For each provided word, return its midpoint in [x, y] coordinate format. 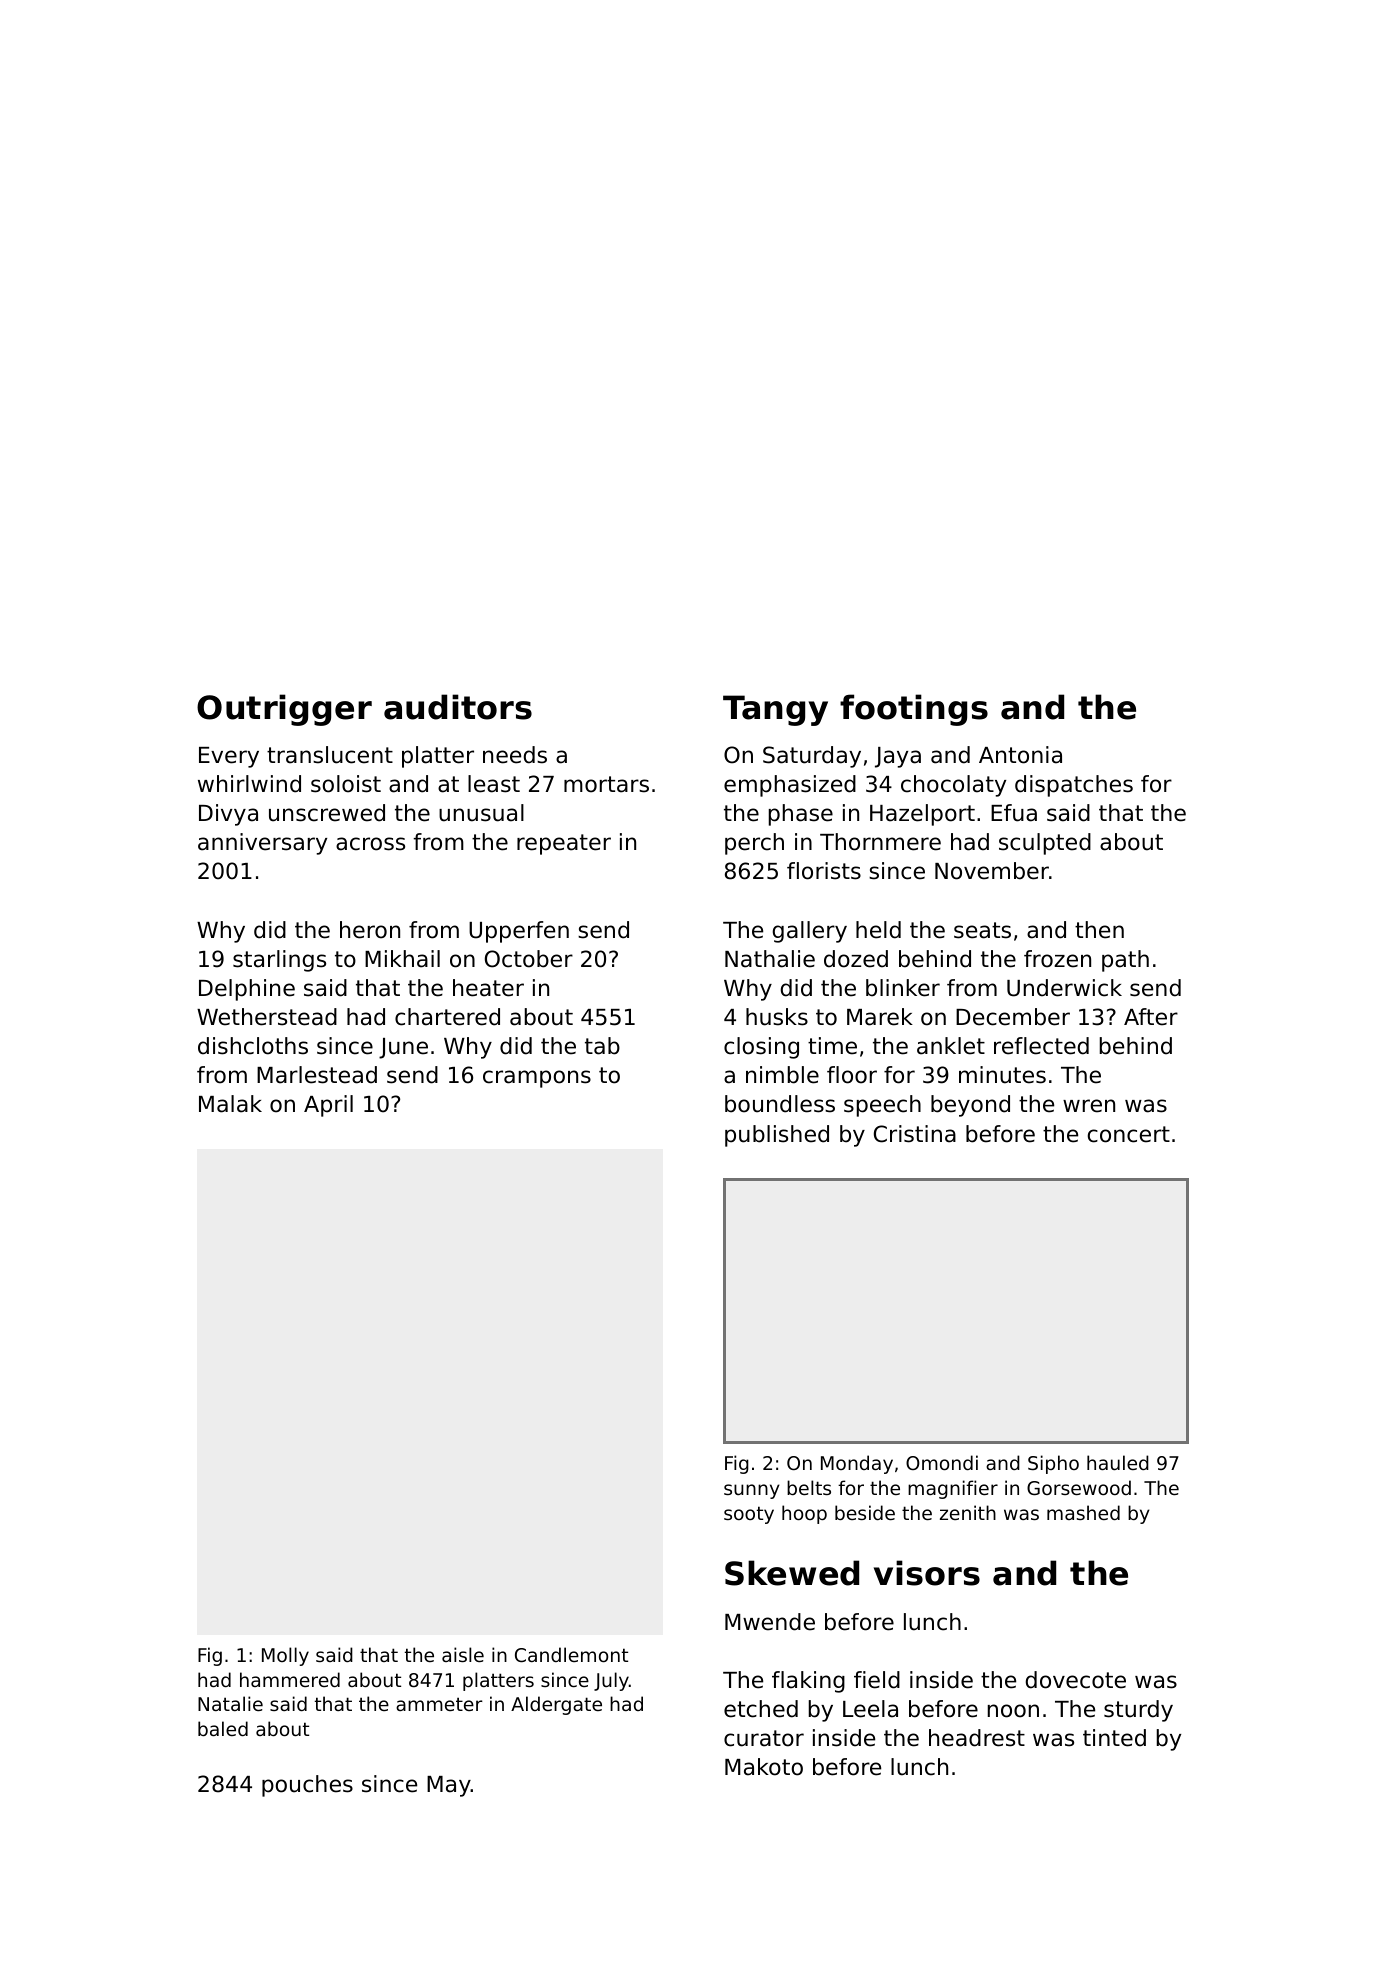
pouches [307, 1786]
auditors [458, 707]
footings [914, 710]
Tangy [775, 710]
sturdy [1138, 1711]
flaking [808, 1682]
